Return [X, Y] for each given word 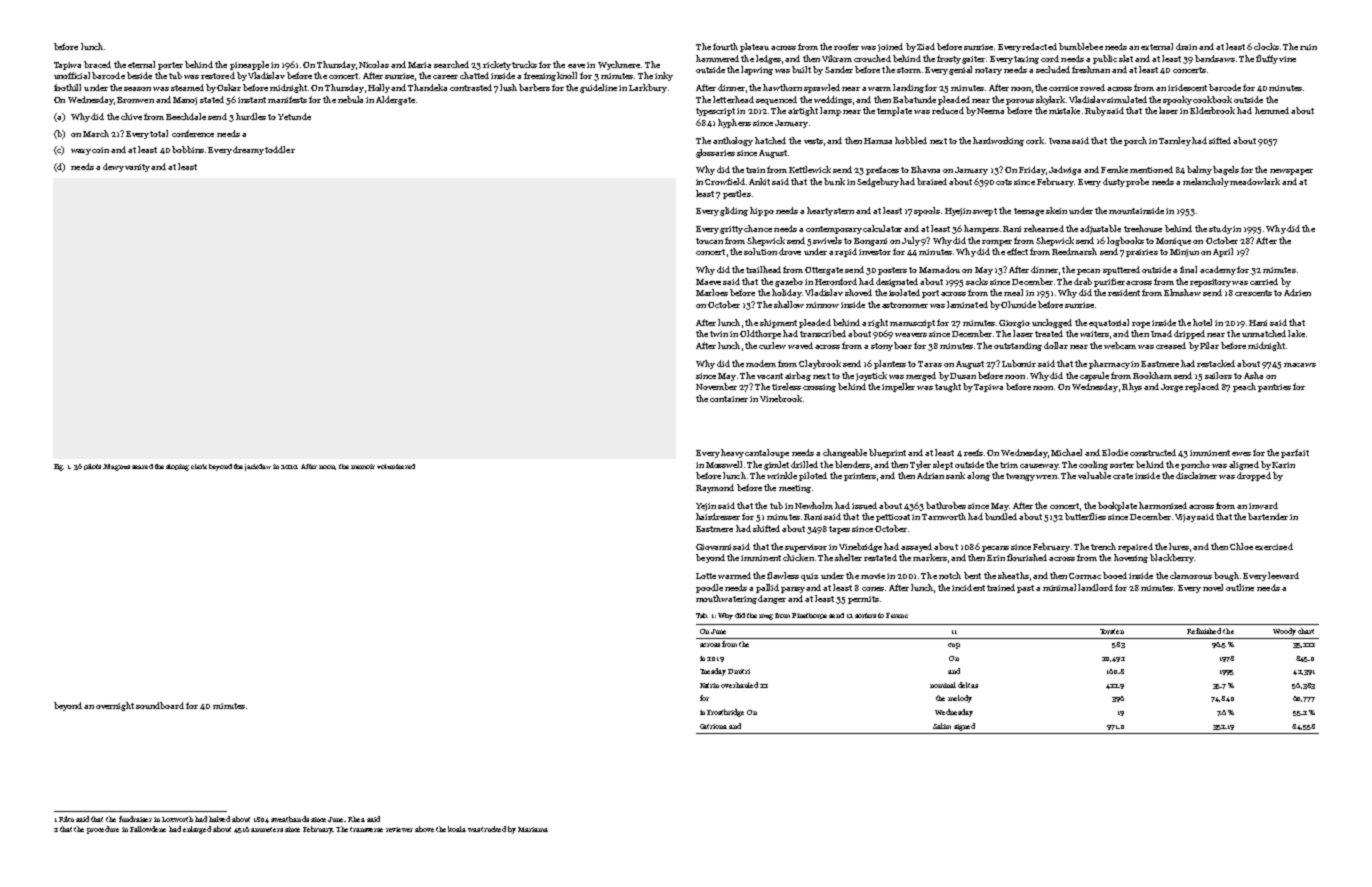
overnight [115, 706]
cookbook [1212, 99]
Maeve [708, 282]
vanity [137, 168]
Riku [66, 819]
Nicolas [374, 64]
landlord [1095, 587]
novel [1213, 587]
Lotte [706, 576]
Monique [1173, 242]
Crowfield [725, 181]
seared [142, 466]
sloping [177, 467]
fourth [725, 46]
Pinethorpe [809, 616]
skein [1056, 210]
